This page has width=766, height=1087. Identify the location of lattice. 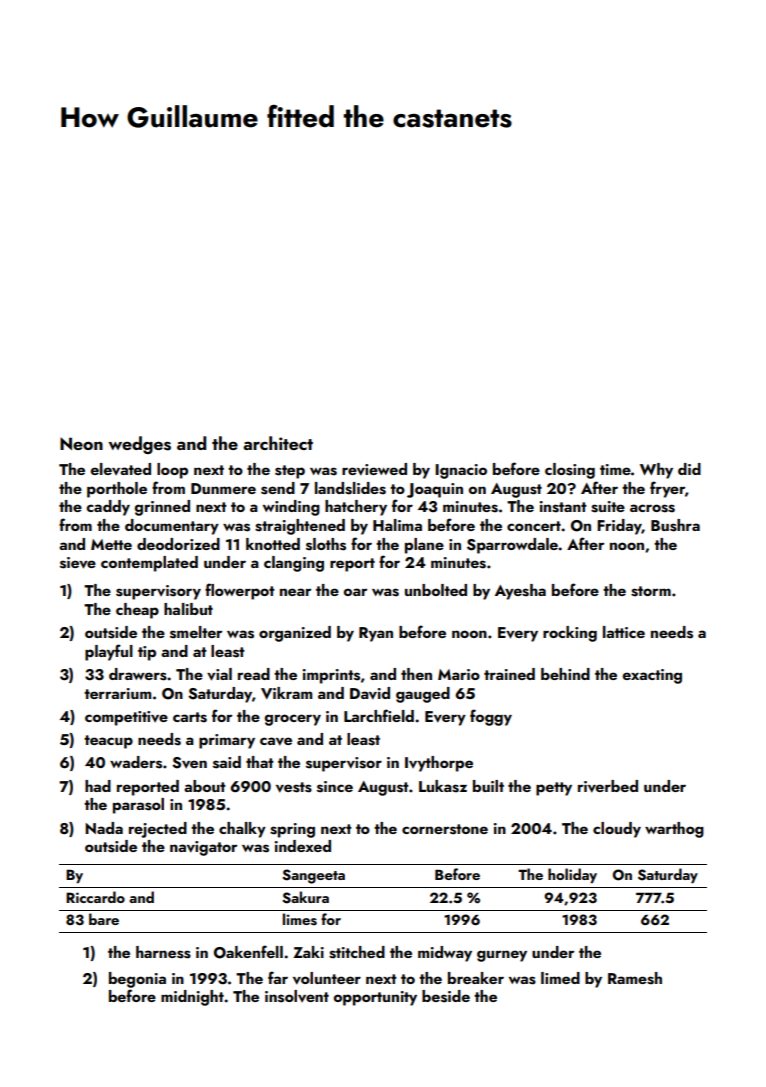
(624, 632).
